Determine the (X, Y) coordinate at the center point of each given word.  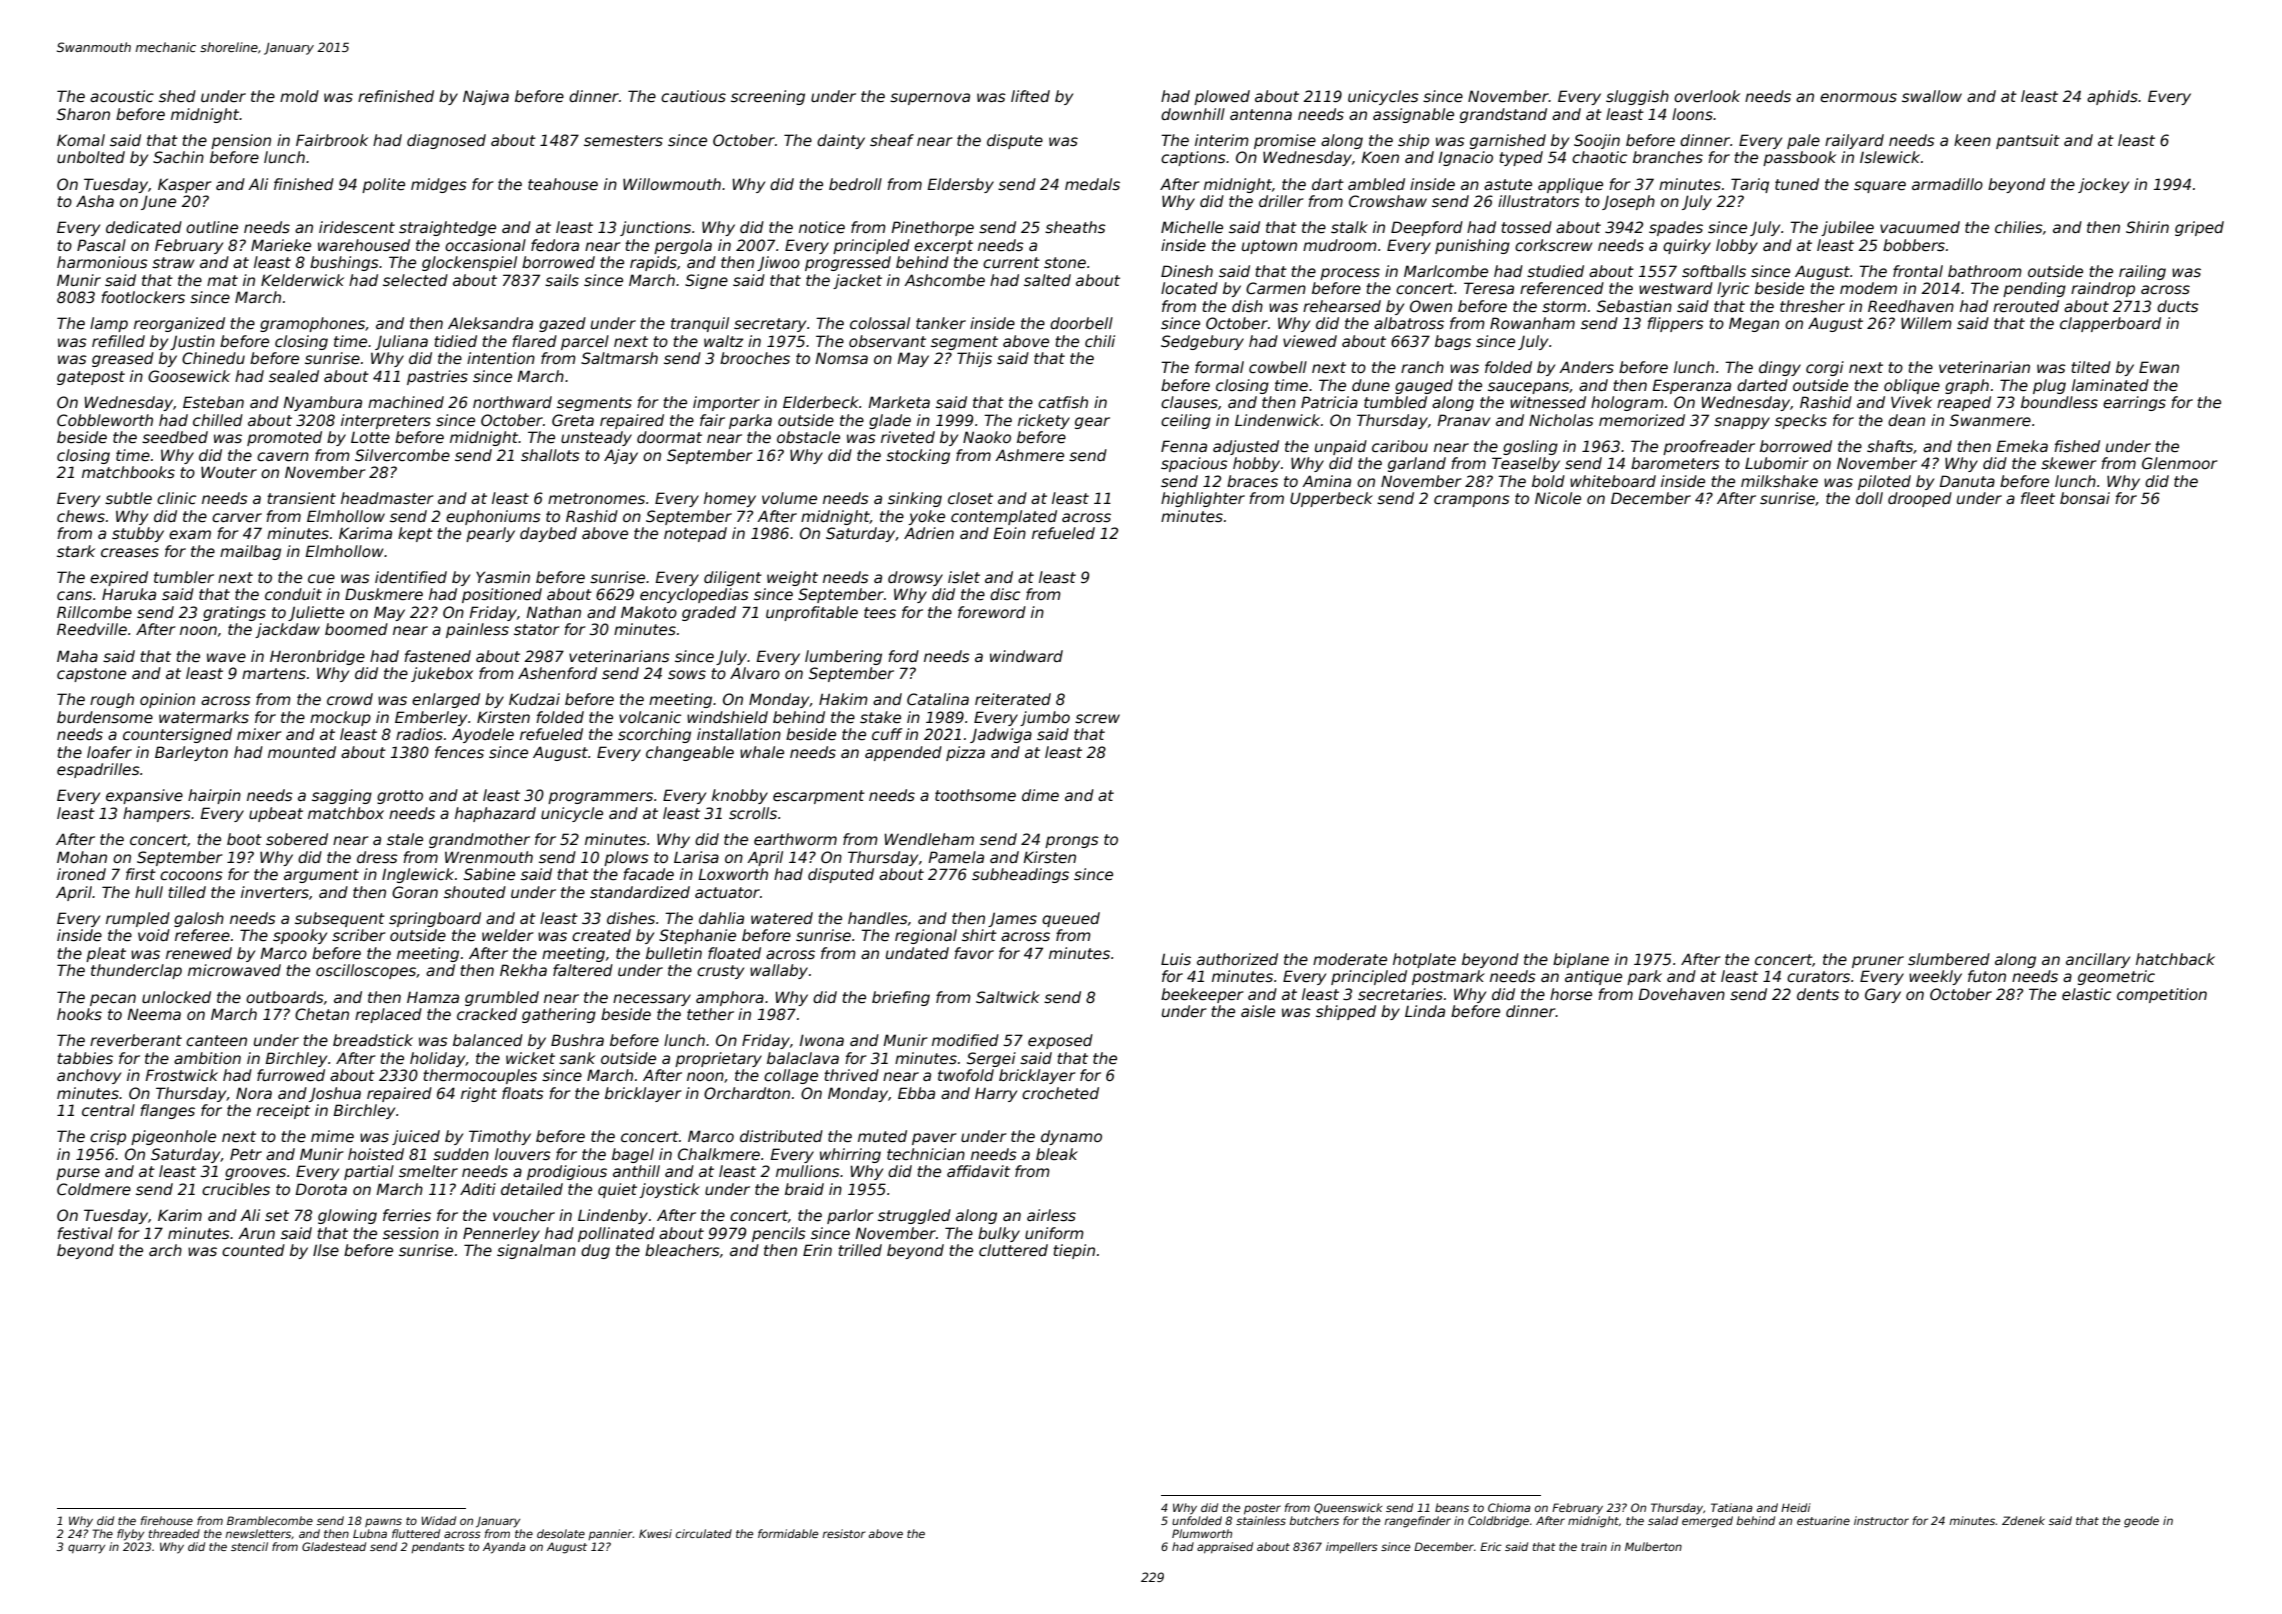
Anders (1586, 367)
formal (1219, 367)
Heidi (1796, 1507)
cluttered (1013, 1250)
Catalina (938, 699)
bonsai (2085, 498)
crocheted (1060, 1093)
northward (512, 402)
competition (2162, 995)
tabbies (85, 1058)
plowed (1222, 97)
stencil (249, 1546)
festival (85, 1233)
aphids (2112, 97)
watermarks (204, 717)
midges (439, 185)
